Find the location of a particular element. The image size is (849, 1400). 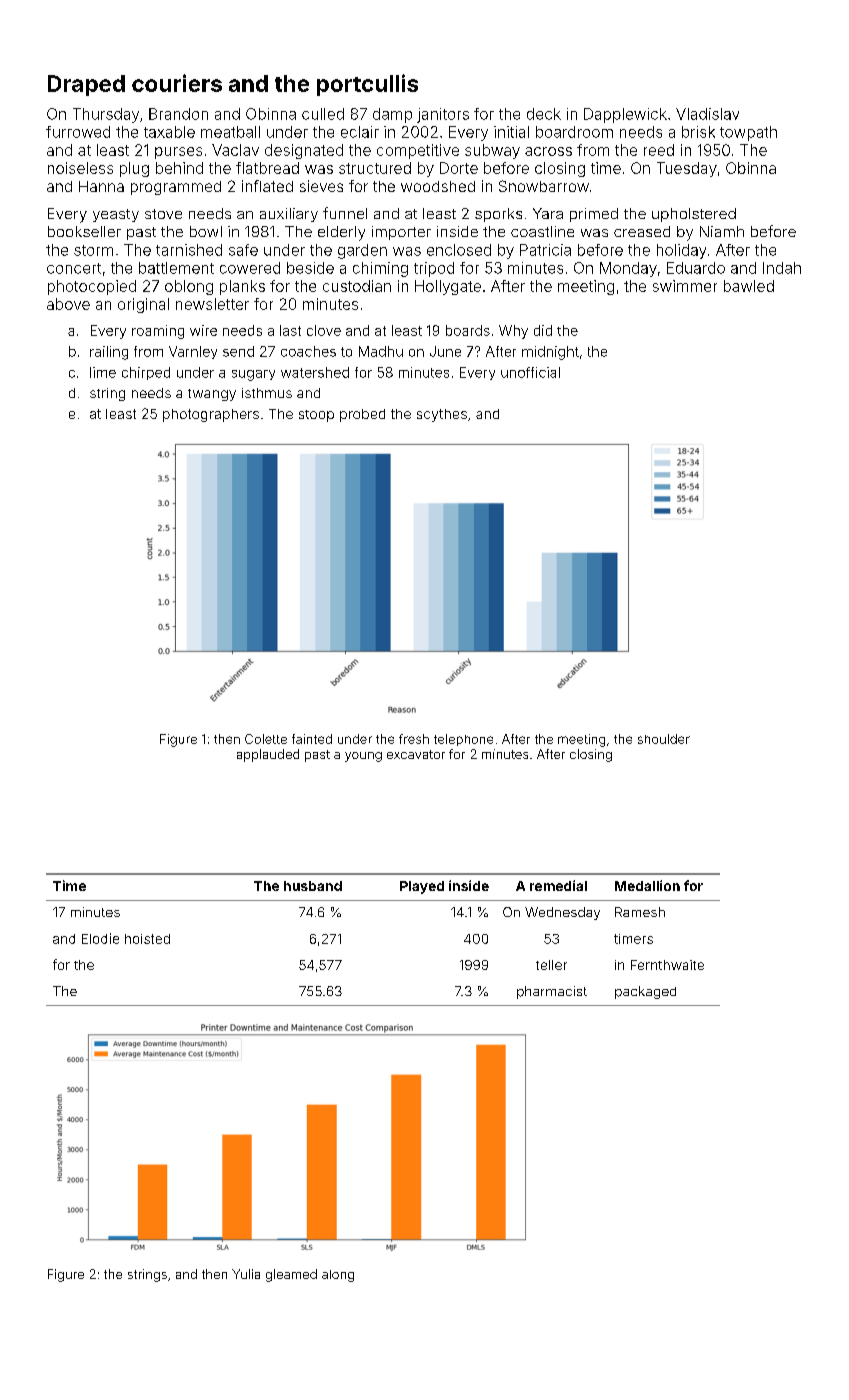

upholstered is located at coordinates (694, 215).
